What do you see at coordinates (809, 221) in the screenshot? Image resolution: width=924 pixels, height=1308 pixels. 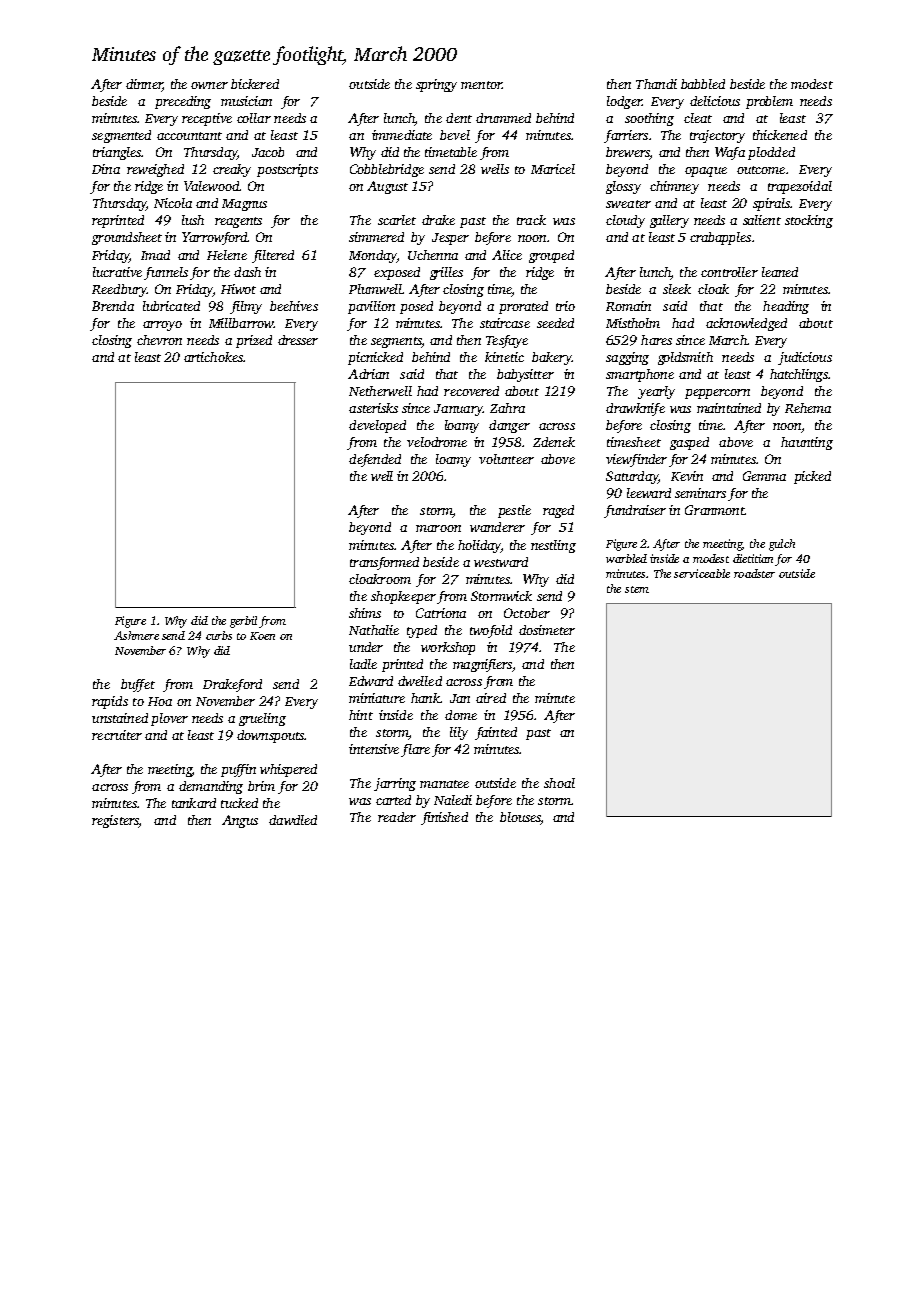 I see `stocking` at bounding box center [809, 221].
